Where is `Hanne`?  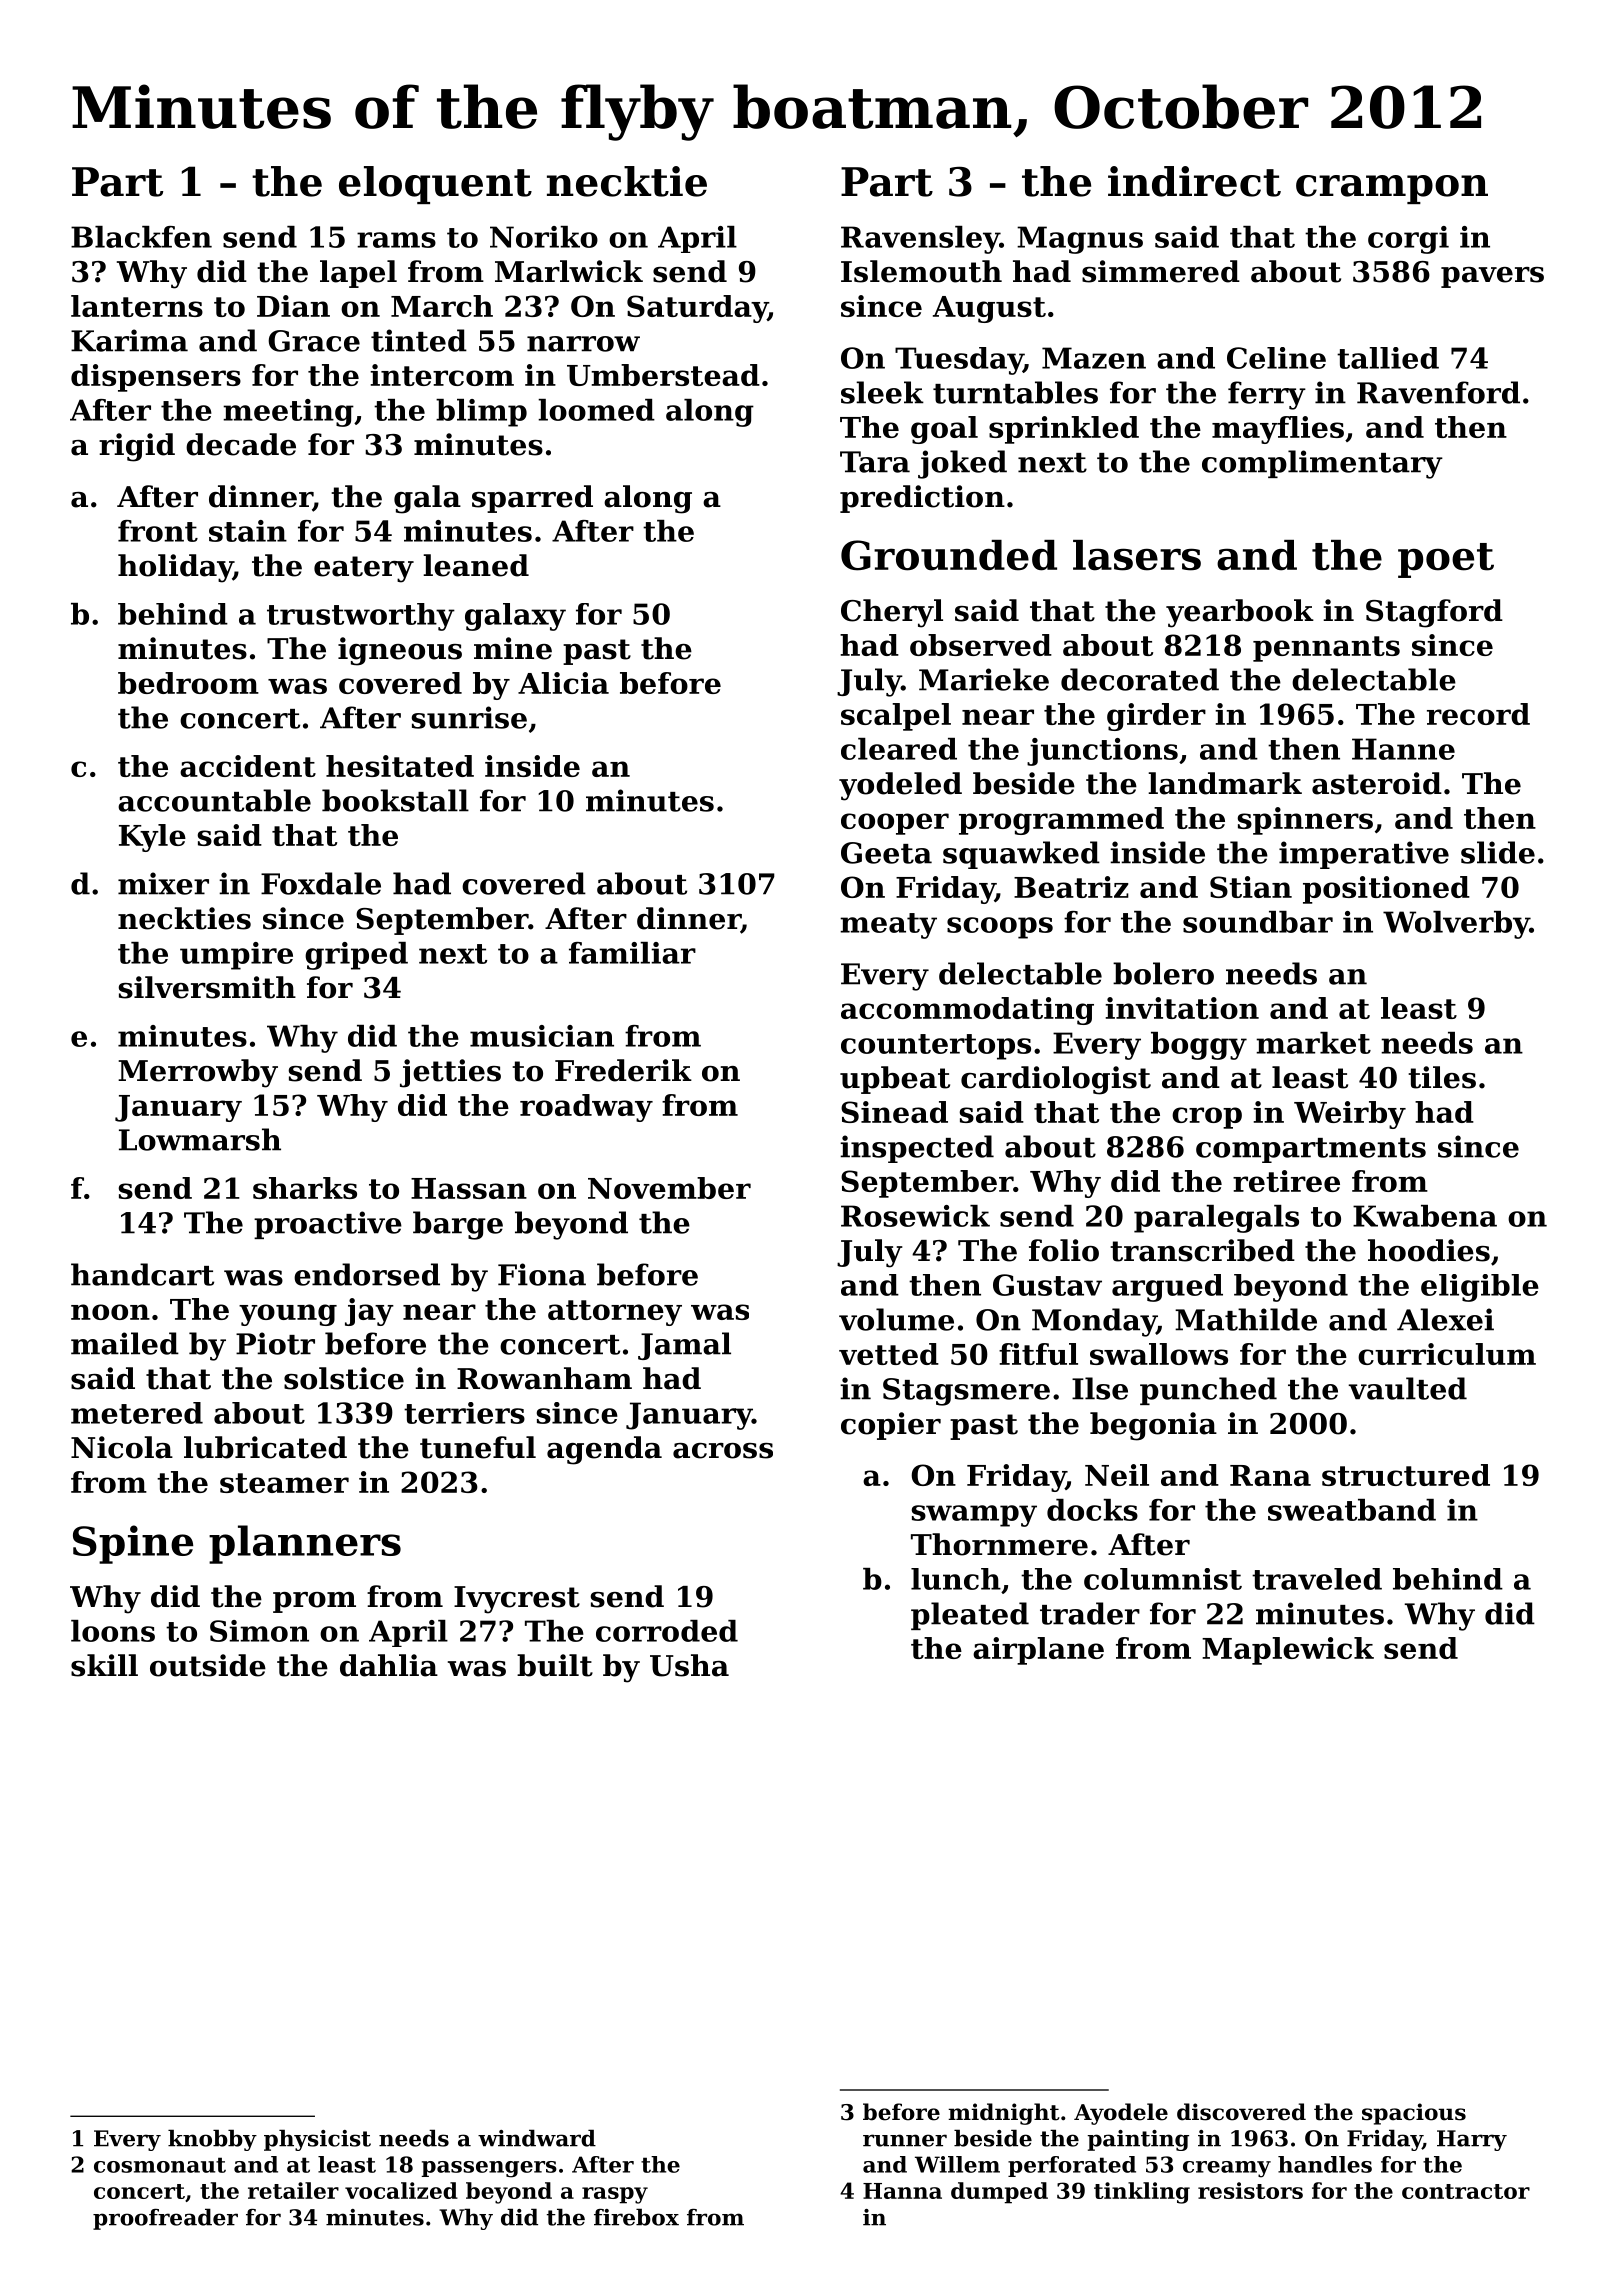 Hanne is located at coordinates (1403, 749).
